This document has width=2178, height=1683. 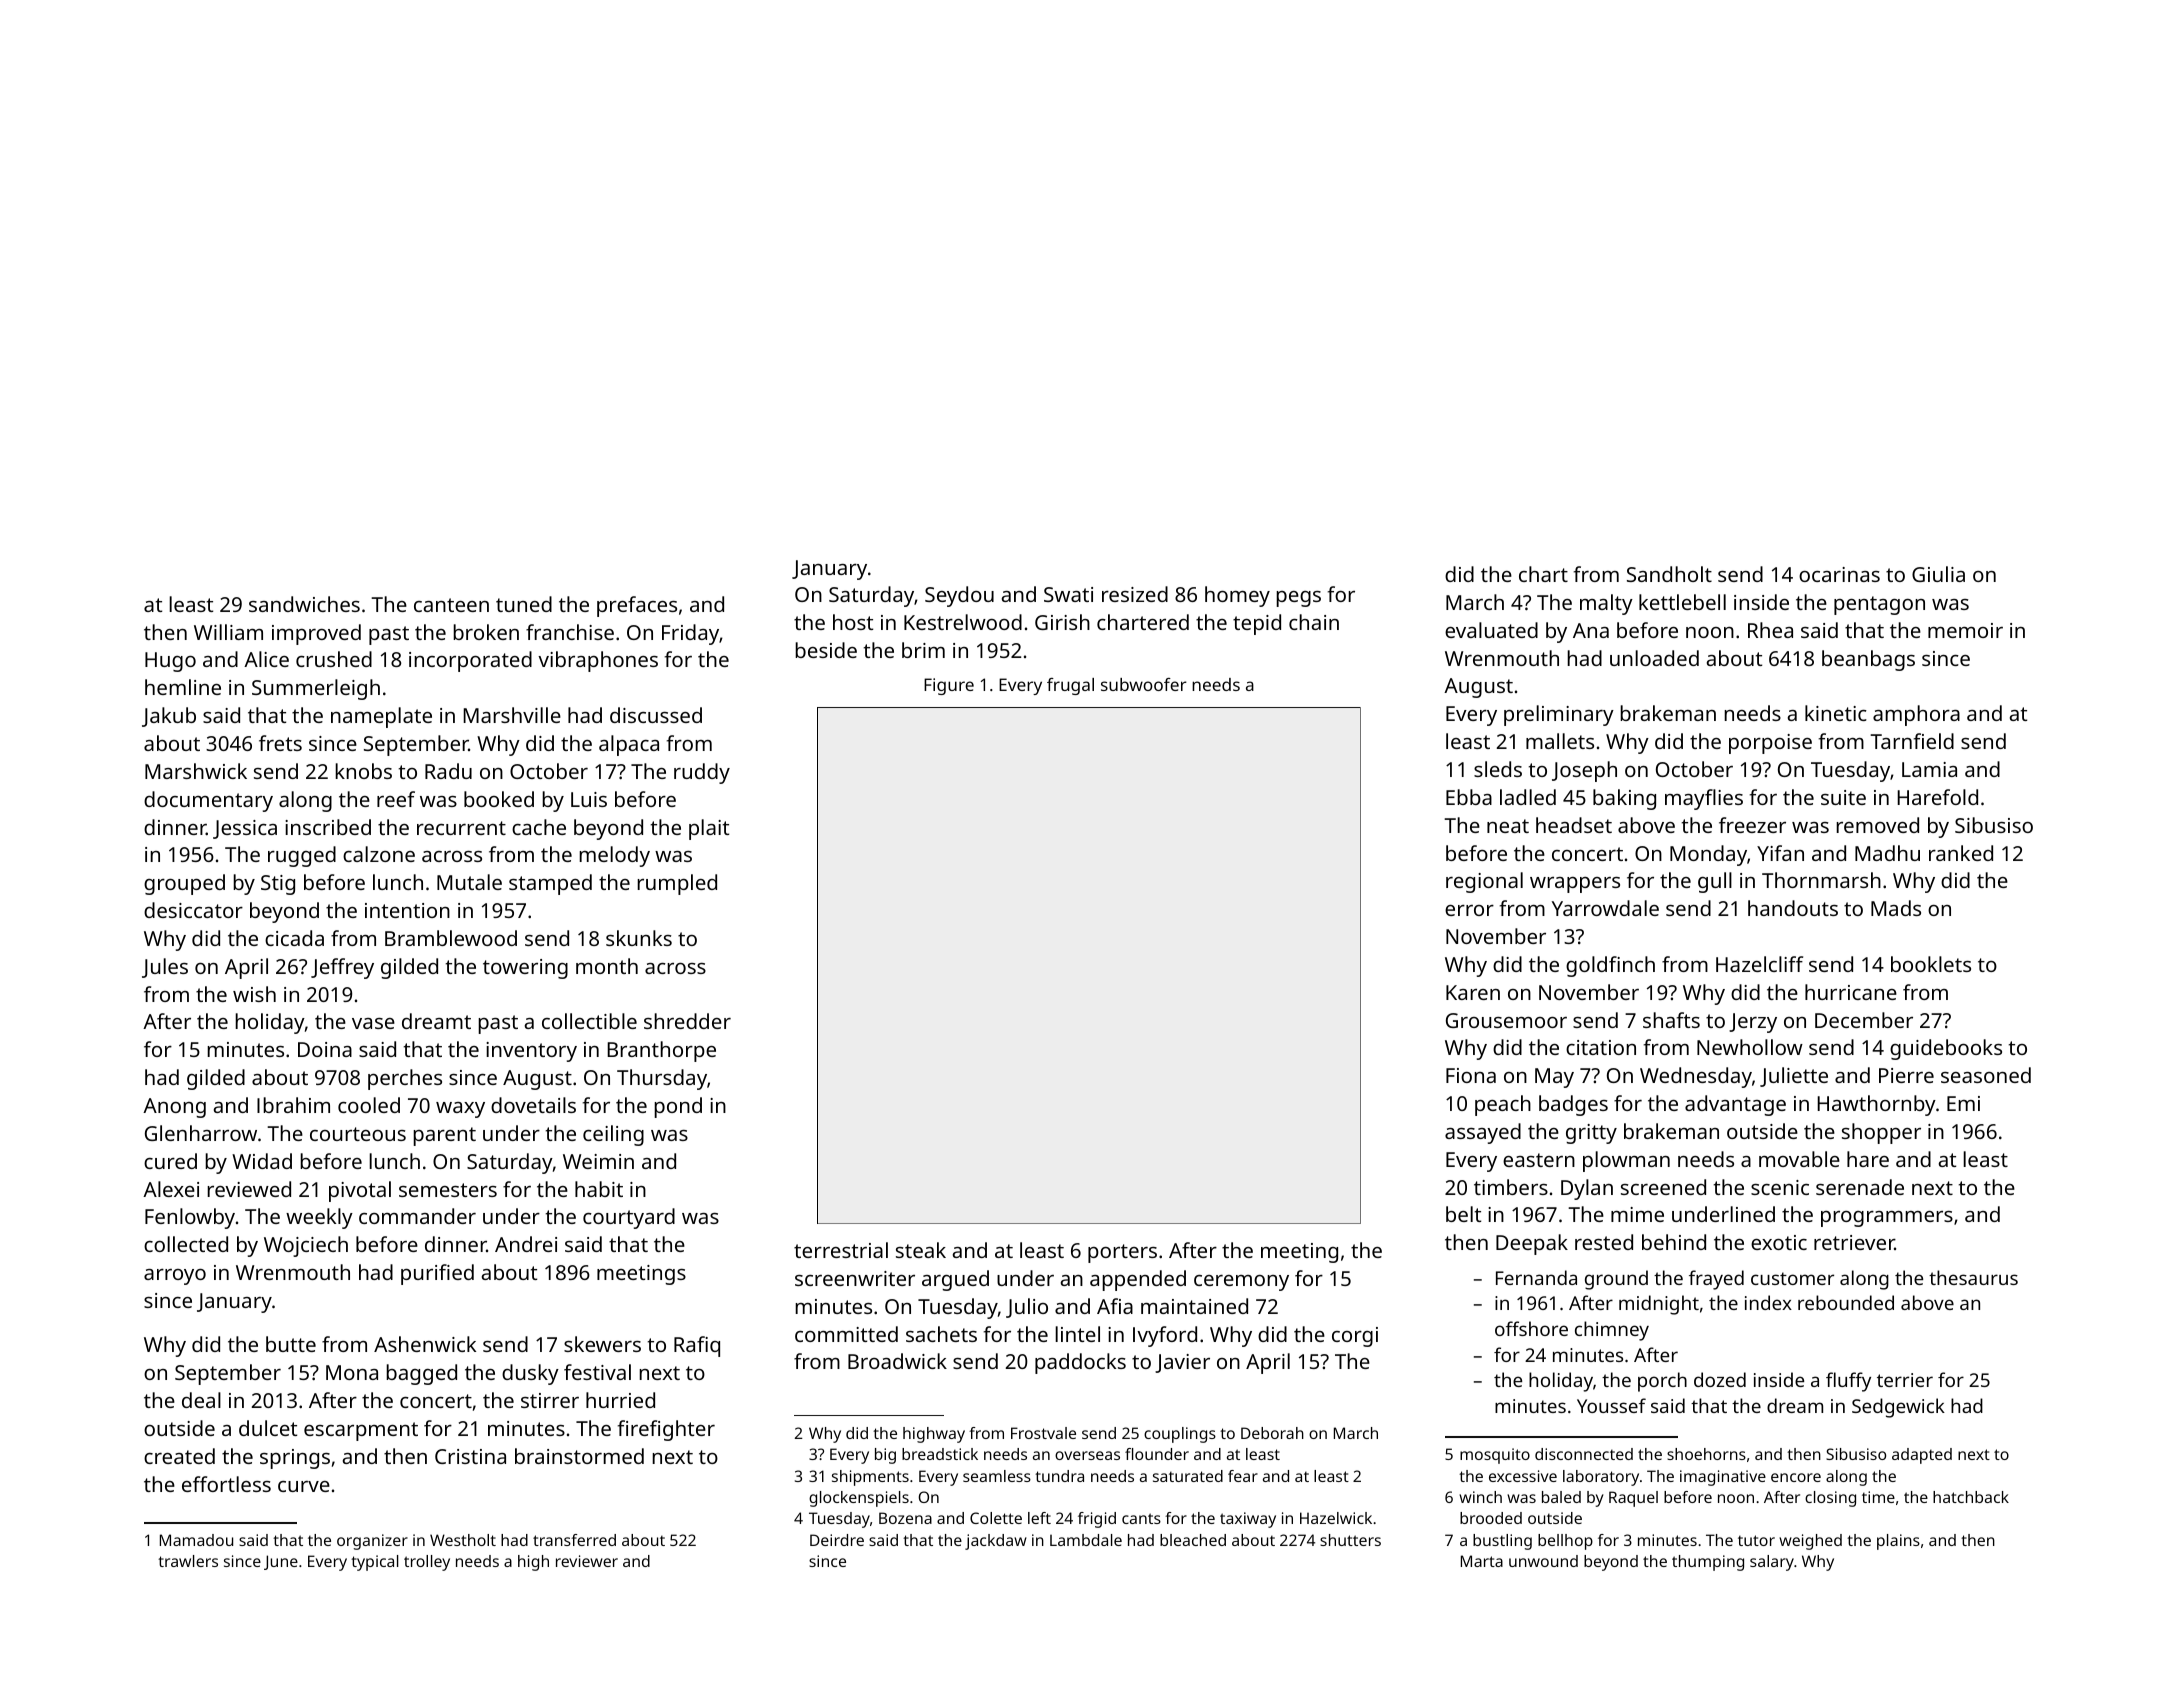 I want to click on sandwiches, so click(x=304, y=604).
